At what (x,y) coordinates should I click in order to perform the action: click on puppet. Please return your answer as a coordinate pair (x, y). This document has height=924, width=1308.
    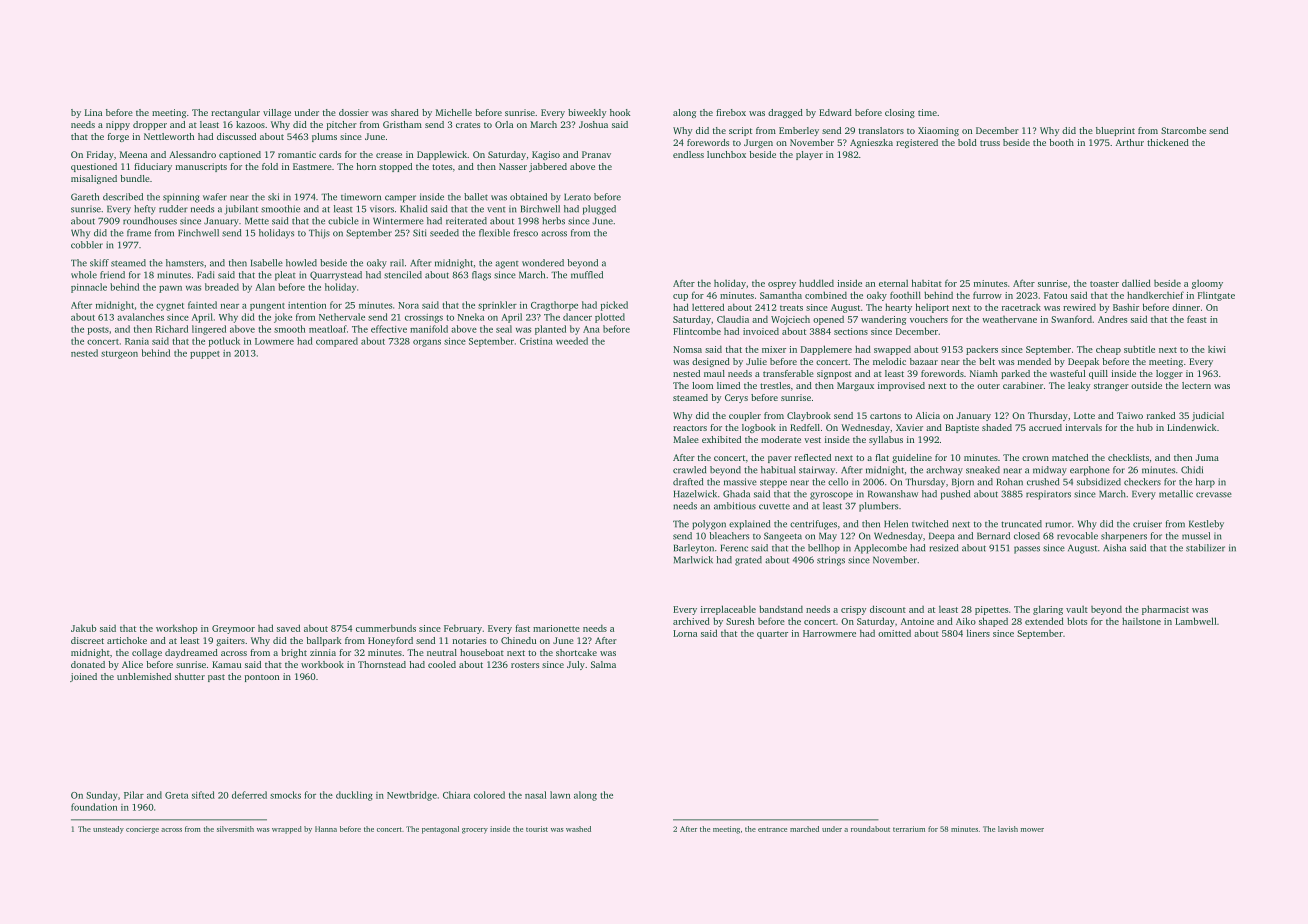
    Looking at the image, I should click on (205, 355).
